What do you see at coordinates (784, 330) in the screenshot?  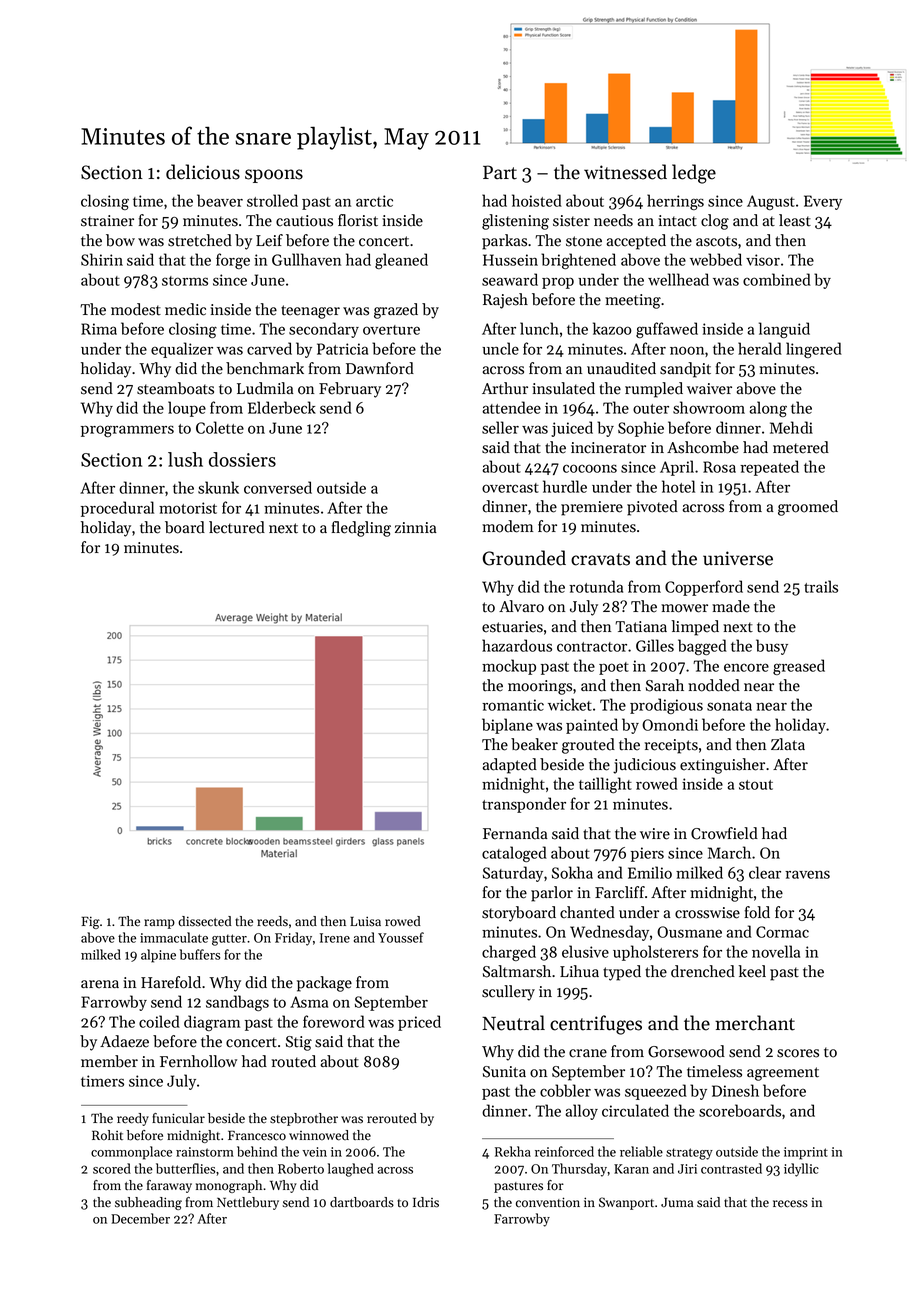 I see `languid` at bounding box center [784, 330].
